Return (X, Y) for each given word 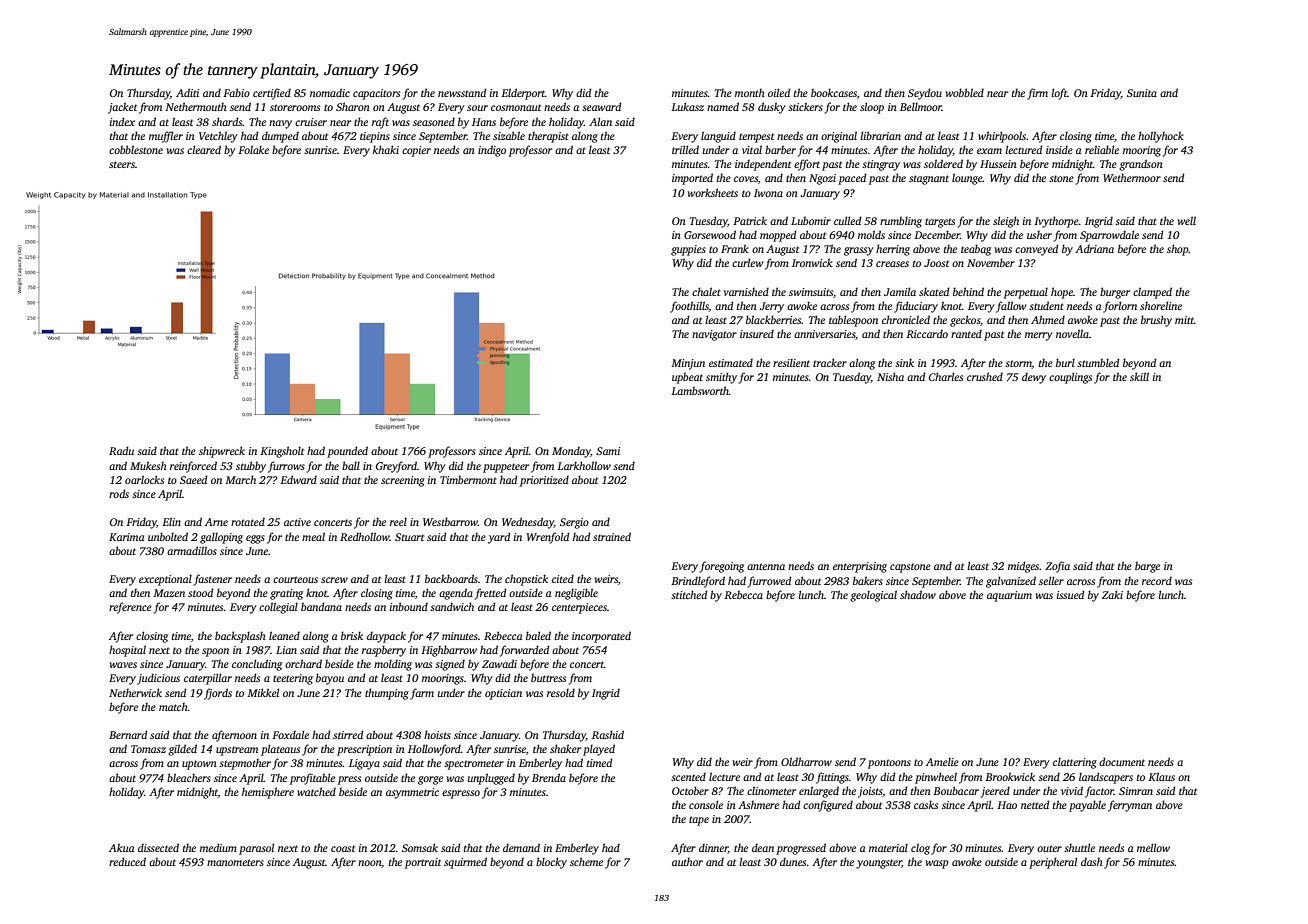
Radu (121, 450)
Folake (253, 149)
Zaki (1112, 594)
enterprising (860, 567)
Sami (608, 451)
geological (873, 596)
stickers (805, 106)
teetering (293, 679)
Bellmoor (921, 107)
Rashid (608, 734)
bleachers (189, 777)
